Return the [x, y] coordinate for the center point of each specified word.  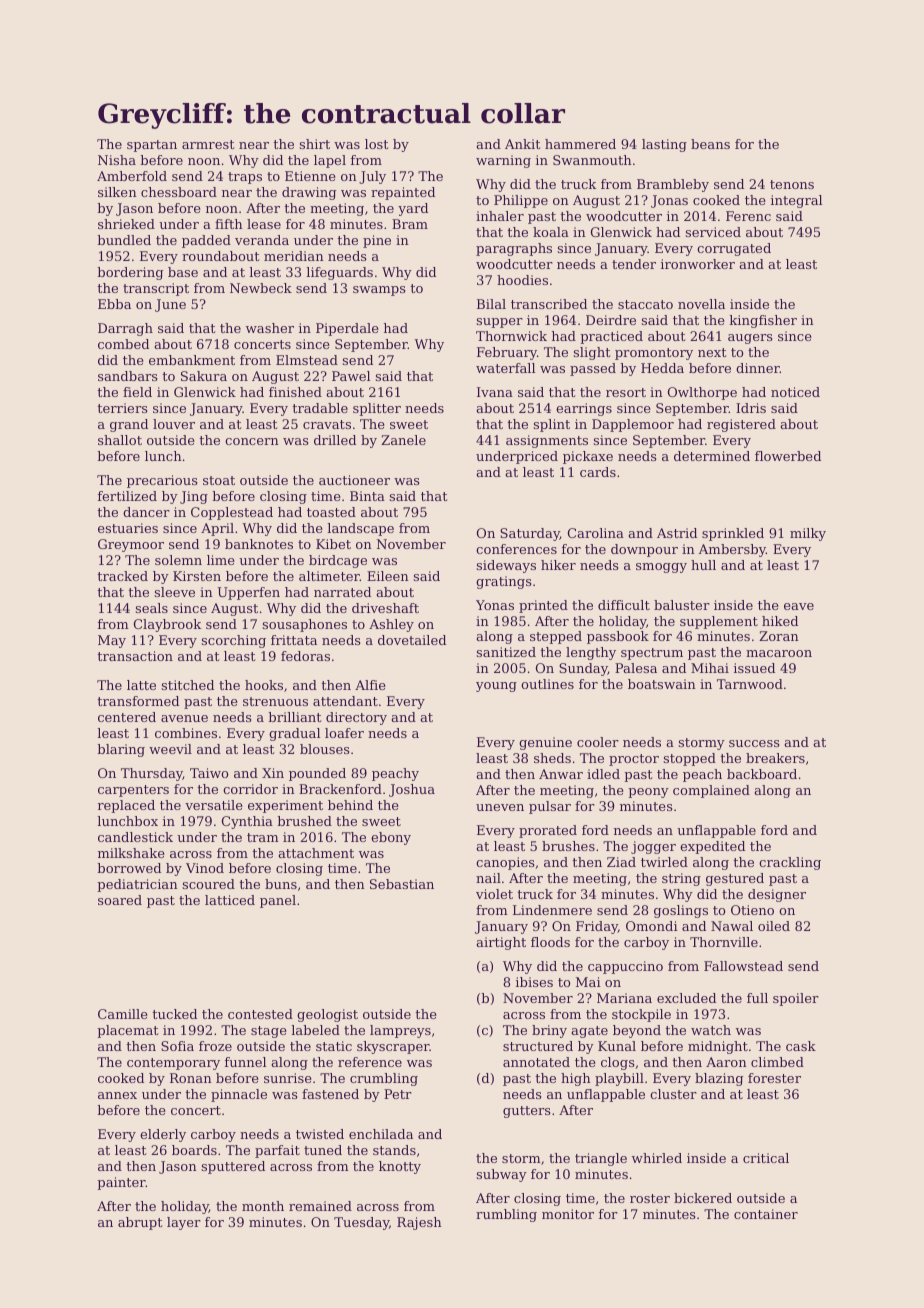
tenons [792, 184]
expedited [712, 847]
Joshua [412, 790]
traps [245, 178]
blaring [121, 750]
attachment [316, 853]
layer [184, 1223]
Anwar [561, 774]
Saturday [530, 534]
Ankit [522, 144]
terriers [122, 408]
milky [808, 534]
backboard [762, 774]
